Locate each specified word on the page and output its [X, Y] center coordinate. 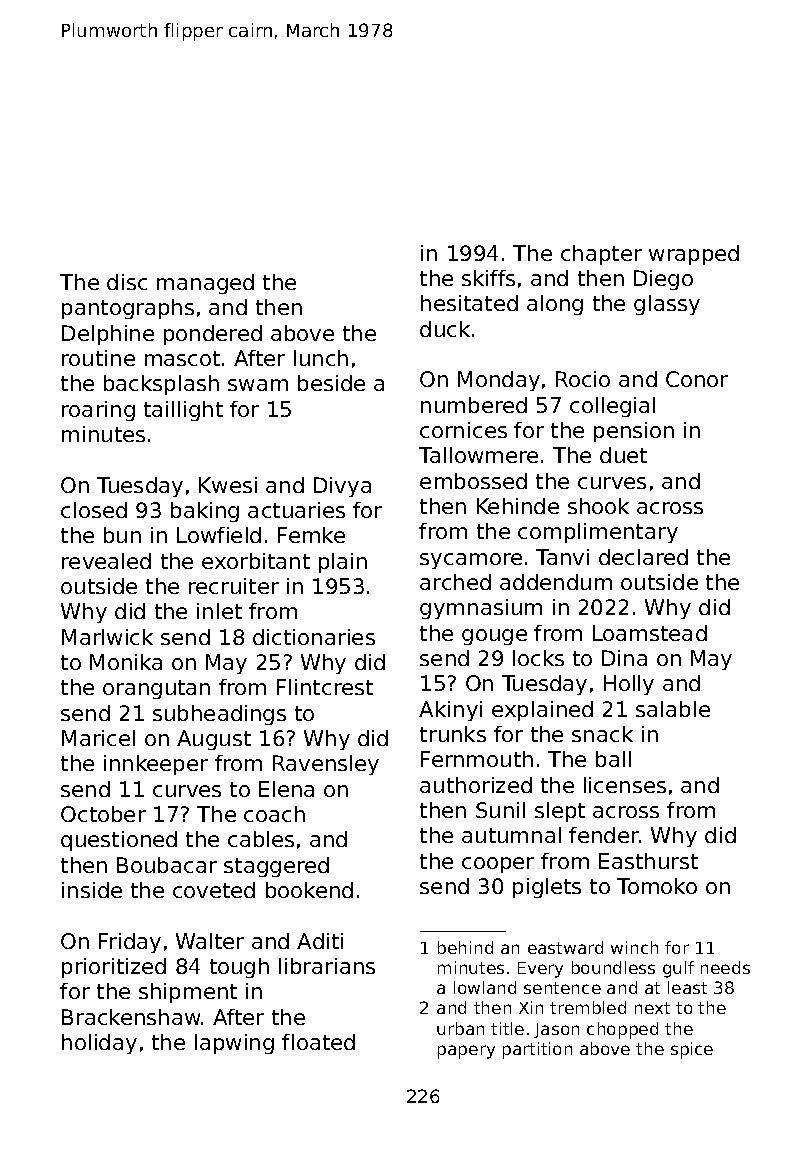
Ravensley [326, 765]
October [103, 814]
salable [673, 709]
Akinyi [450, 711]
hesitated [469, 303]
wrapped [694, 255]
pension [634, 432]
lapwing [234, 1044]
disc [127, 282]
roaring [98, 411]
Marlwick [107, 637]
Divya [342, 487]
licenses [625, 785]
